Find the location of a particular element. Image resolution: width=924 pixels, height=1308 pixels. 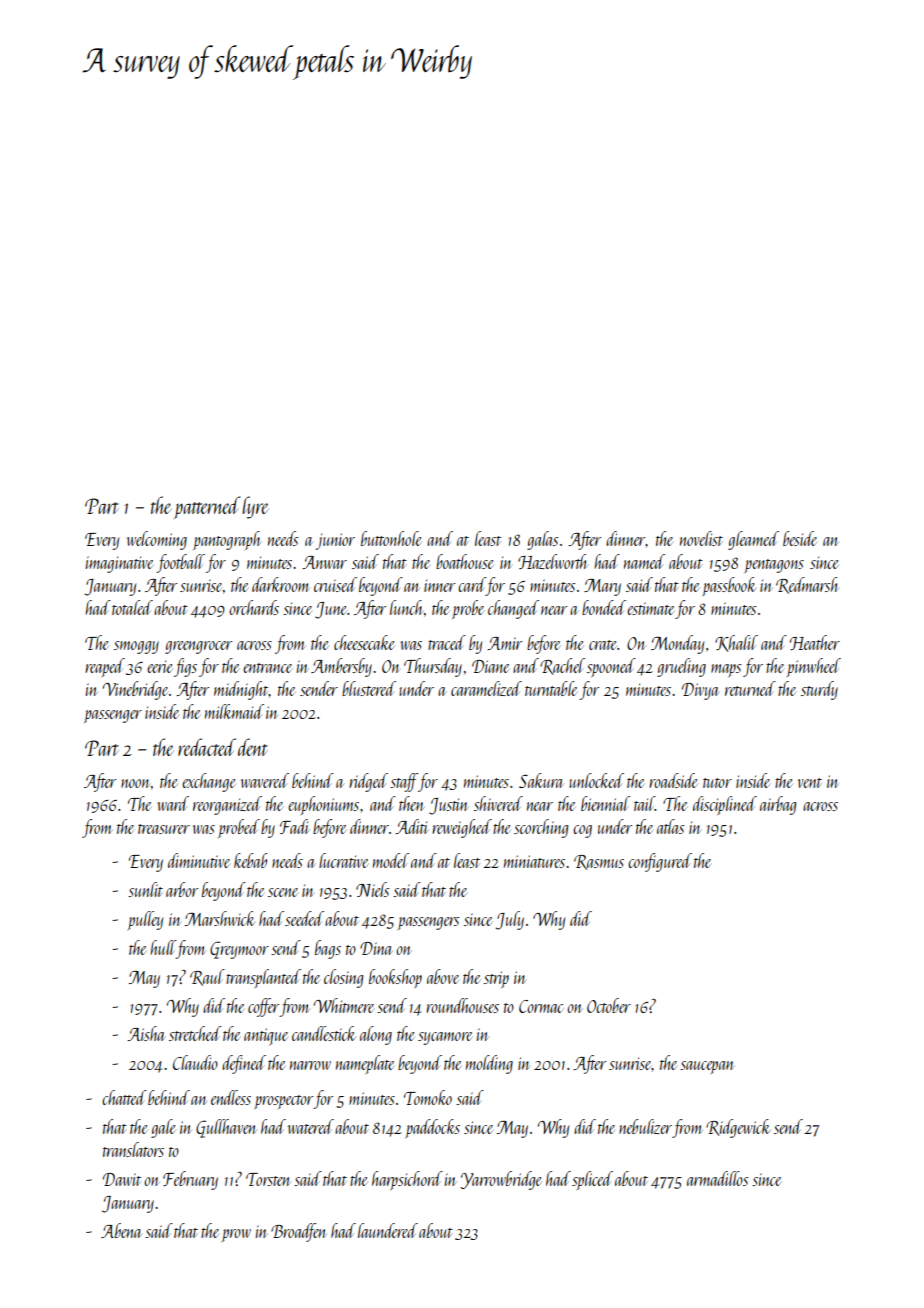

Dawit is located at coordinates (122, 1179).
